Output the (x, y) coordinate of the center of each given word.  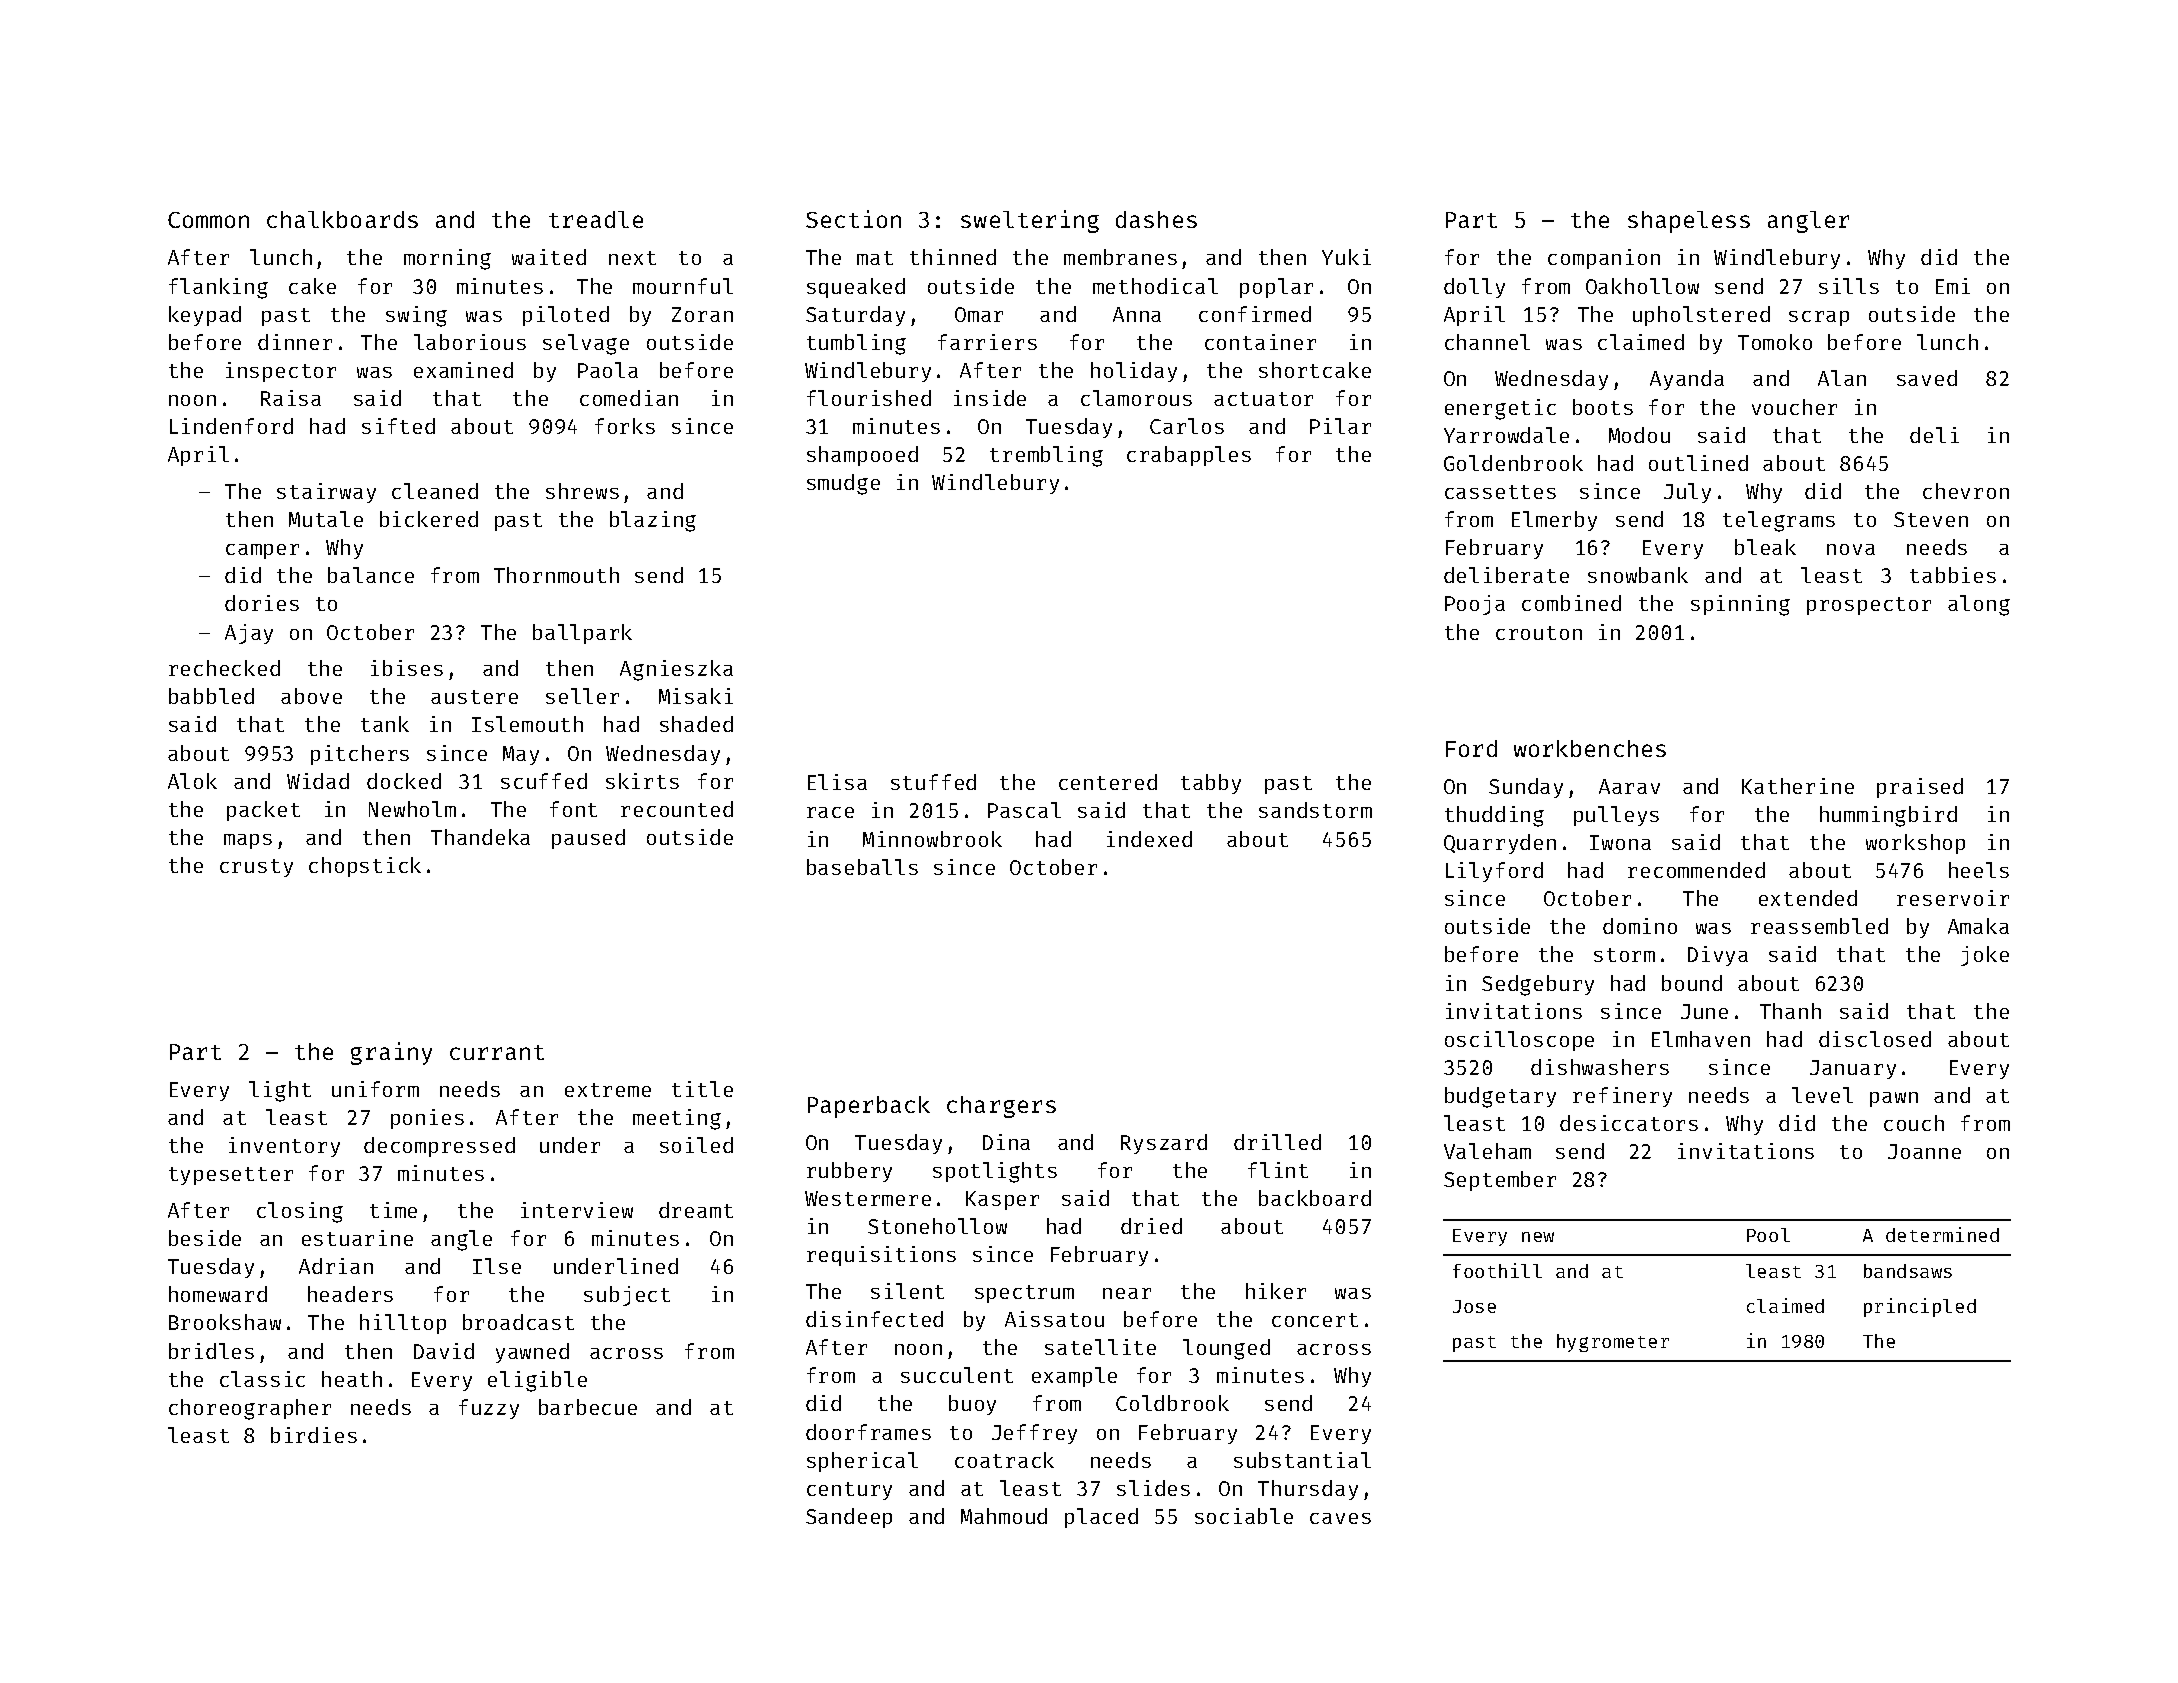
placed (1101, 1518)
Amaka (1978, 926)
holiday (1134, 372)
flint (1278, 1170)
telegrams (1779, 521)
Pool (1768, 1235)
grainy (391, 1053)
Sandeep (849, 1518)
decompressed (439, 1147)
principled (1920, 1307)
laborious (470, 342)
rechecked (224, 668)
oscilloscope (1519, 1041)
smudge (843, 484)
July (1687, 493)
